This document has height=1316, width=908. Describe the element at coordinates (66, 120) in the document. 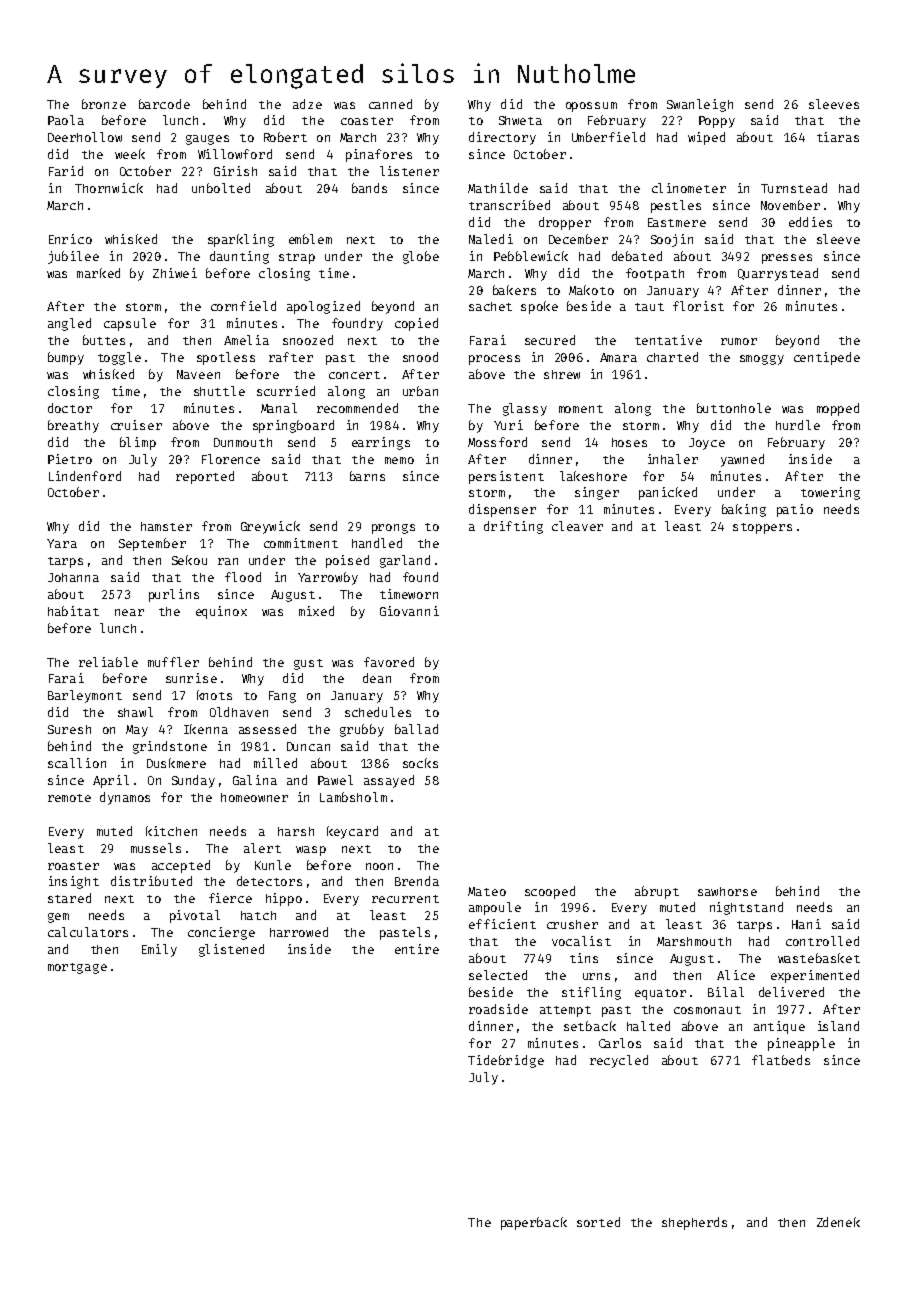

I see `Paola` at that location.
